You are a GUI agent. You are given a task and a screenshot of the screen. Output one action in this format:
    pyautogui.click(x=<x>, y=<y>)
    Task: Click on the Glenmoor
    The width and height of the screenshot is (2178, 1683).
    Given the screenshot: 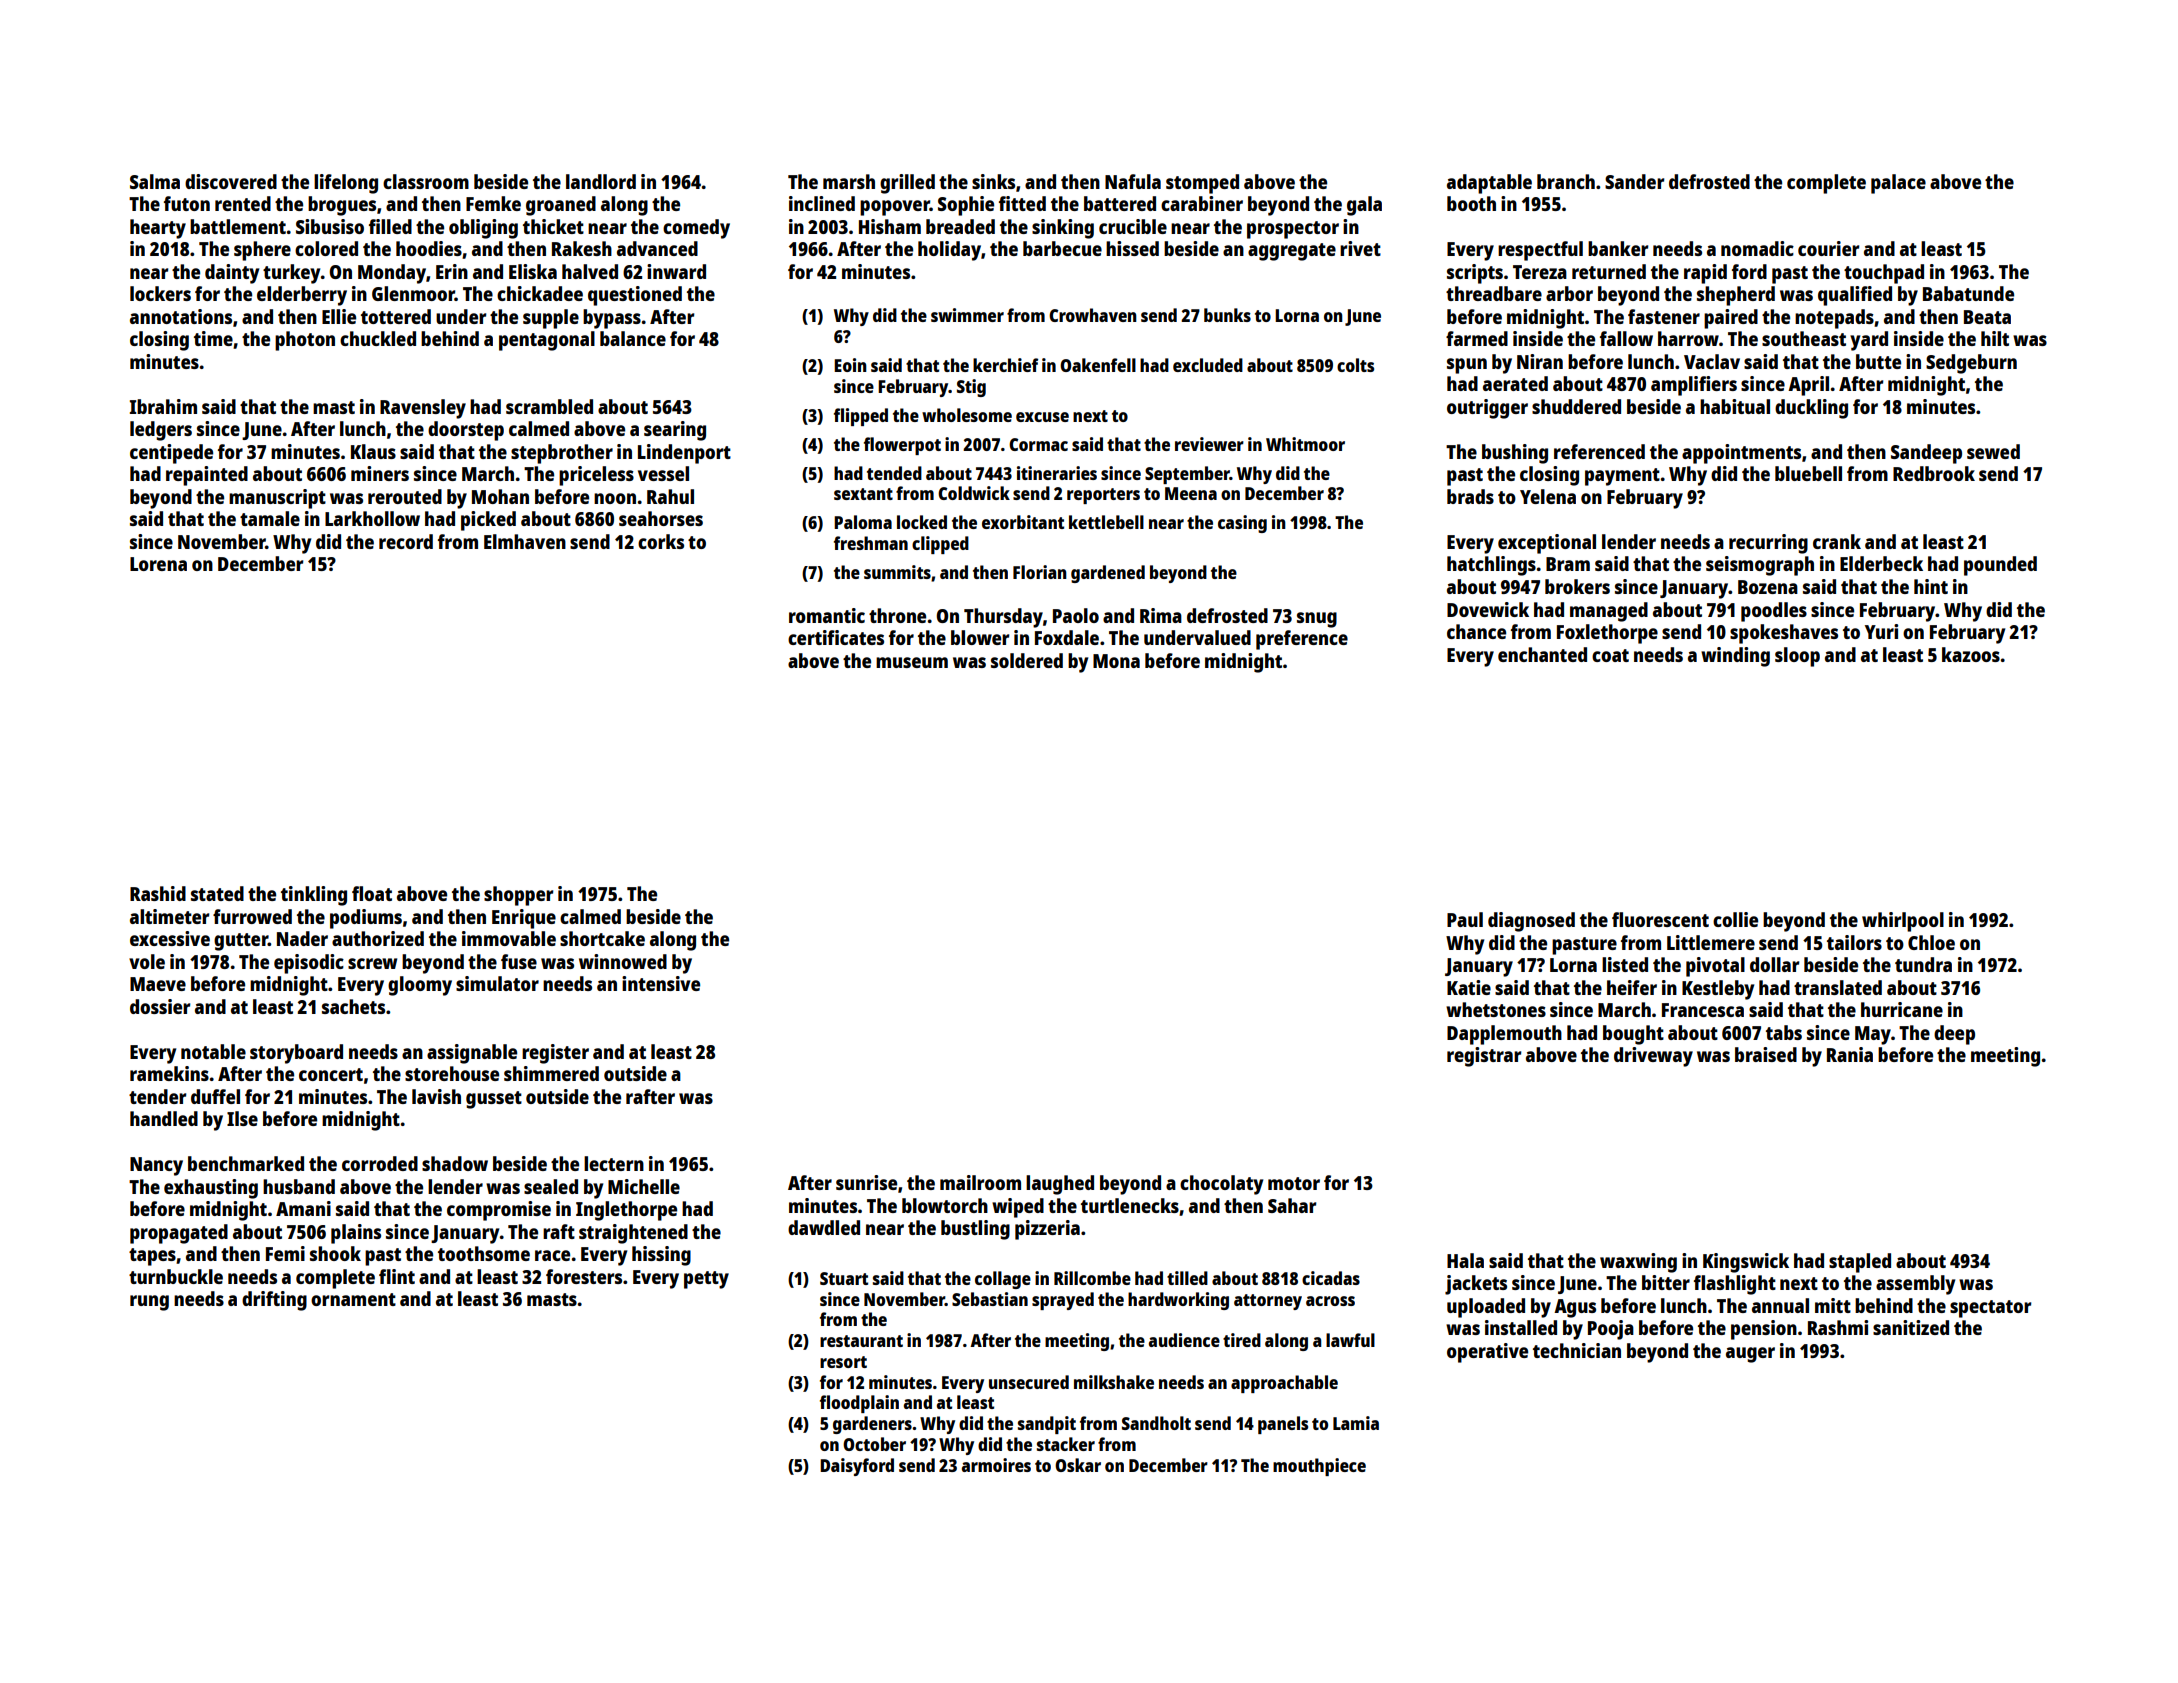 What is the action you would take?
    pyautogui.click(x=413, y=293)
